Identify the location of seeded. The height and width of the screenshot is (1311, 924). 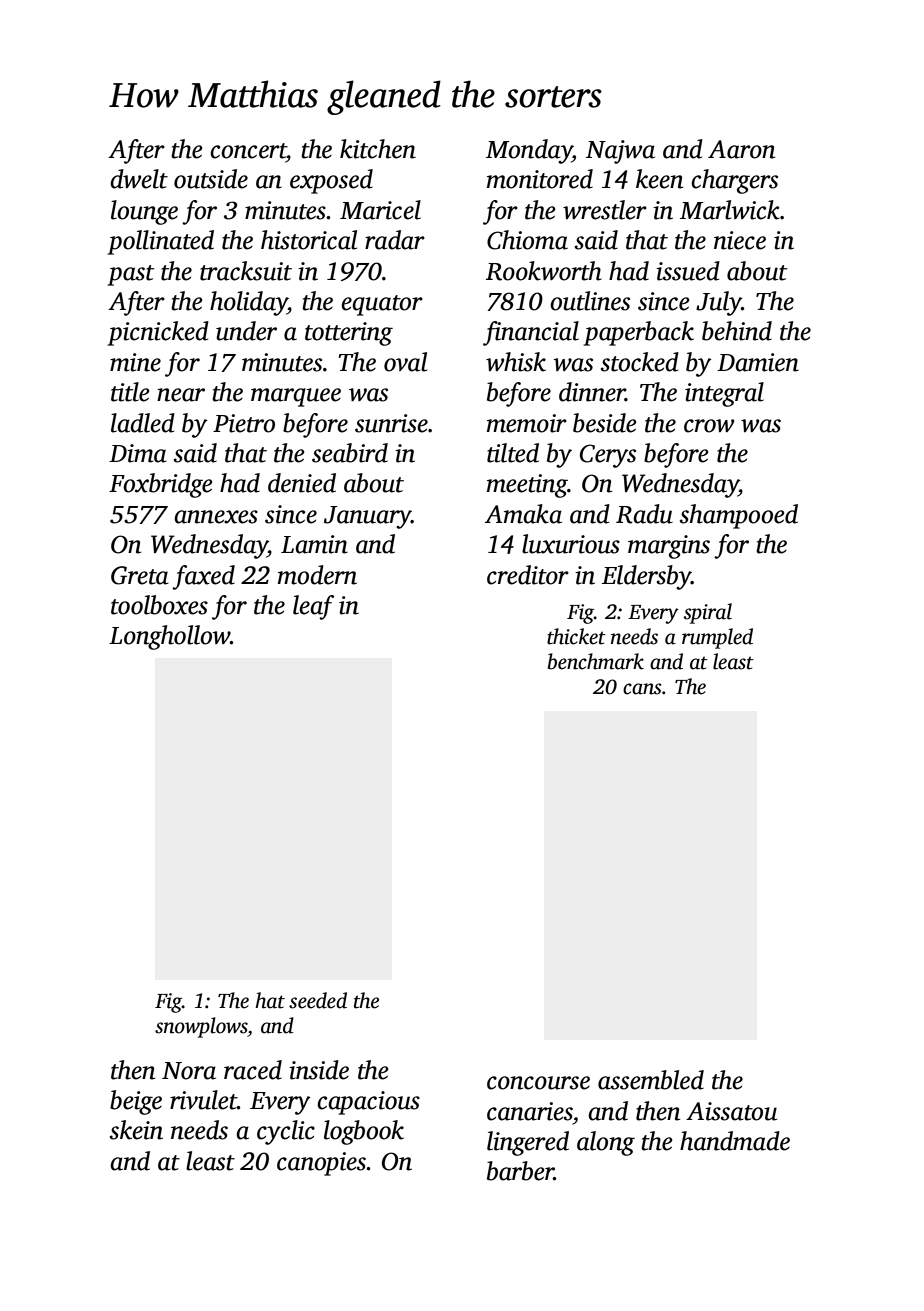
(318, 1000).
